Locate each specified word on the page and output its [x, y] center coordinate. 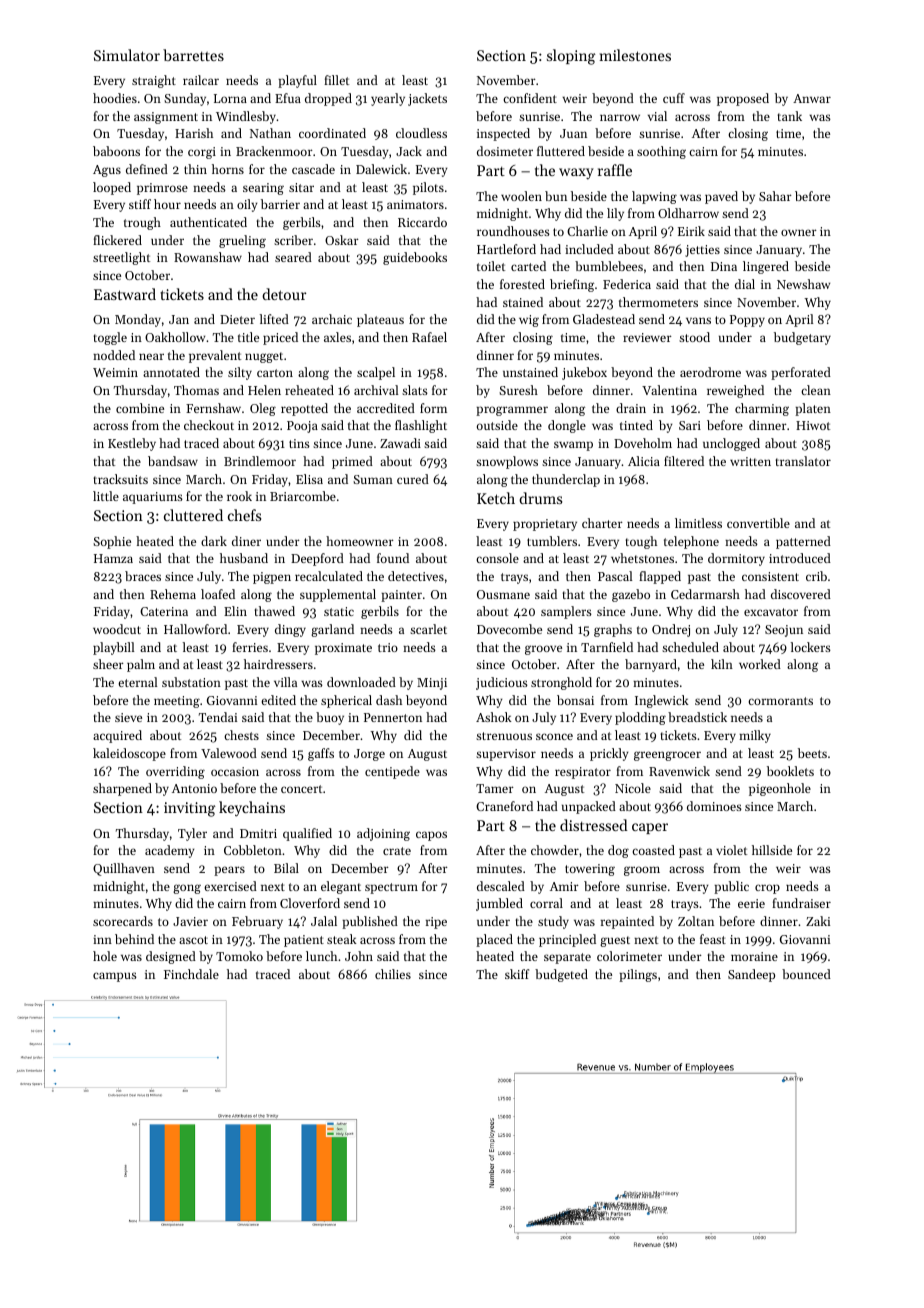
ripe [436, 923]
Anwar [812, 98]
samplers [566, 612]
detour [284, 294]
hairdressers [278, 664]
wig [529, 321]
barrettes [193, 55]
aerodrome [710, 372]
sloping [571, 57]
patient [304, 941]
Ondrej [671, 630]
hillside [772, 850]
